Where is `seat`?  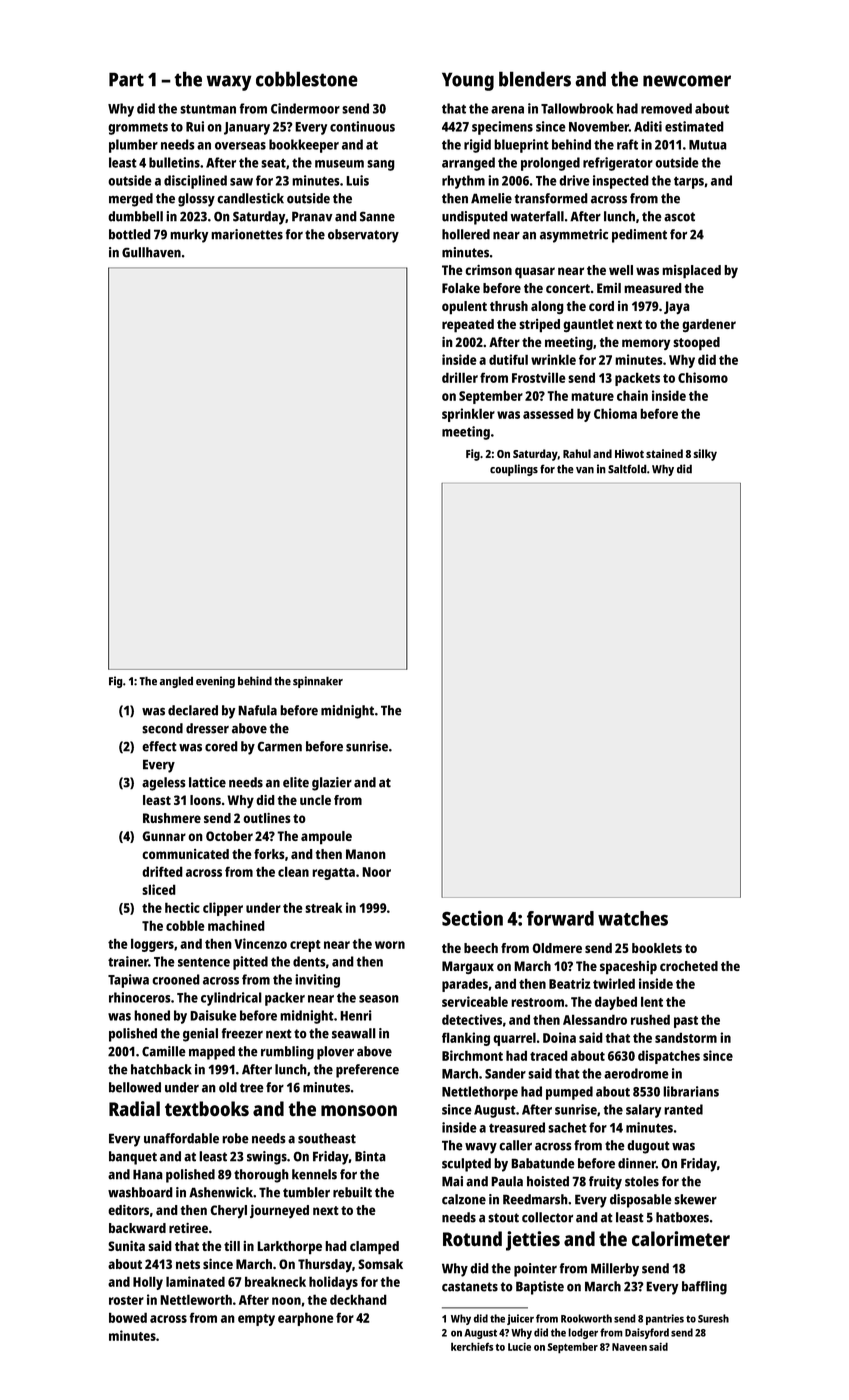
seat is located at coordinates (273, 163).
